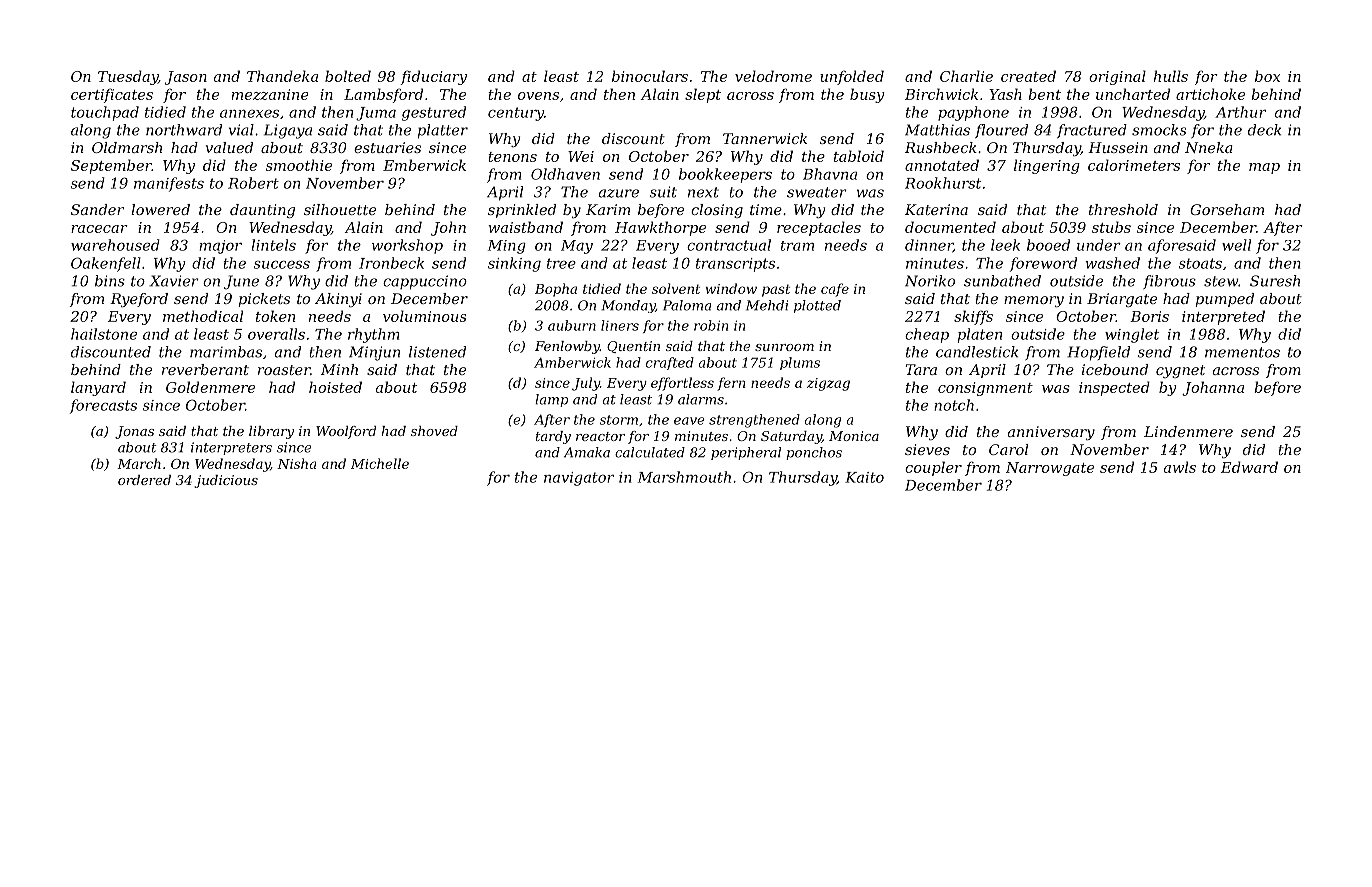 The width and height of the document is (1372, 887). I want to click on smocks, so click(1159, 130).
